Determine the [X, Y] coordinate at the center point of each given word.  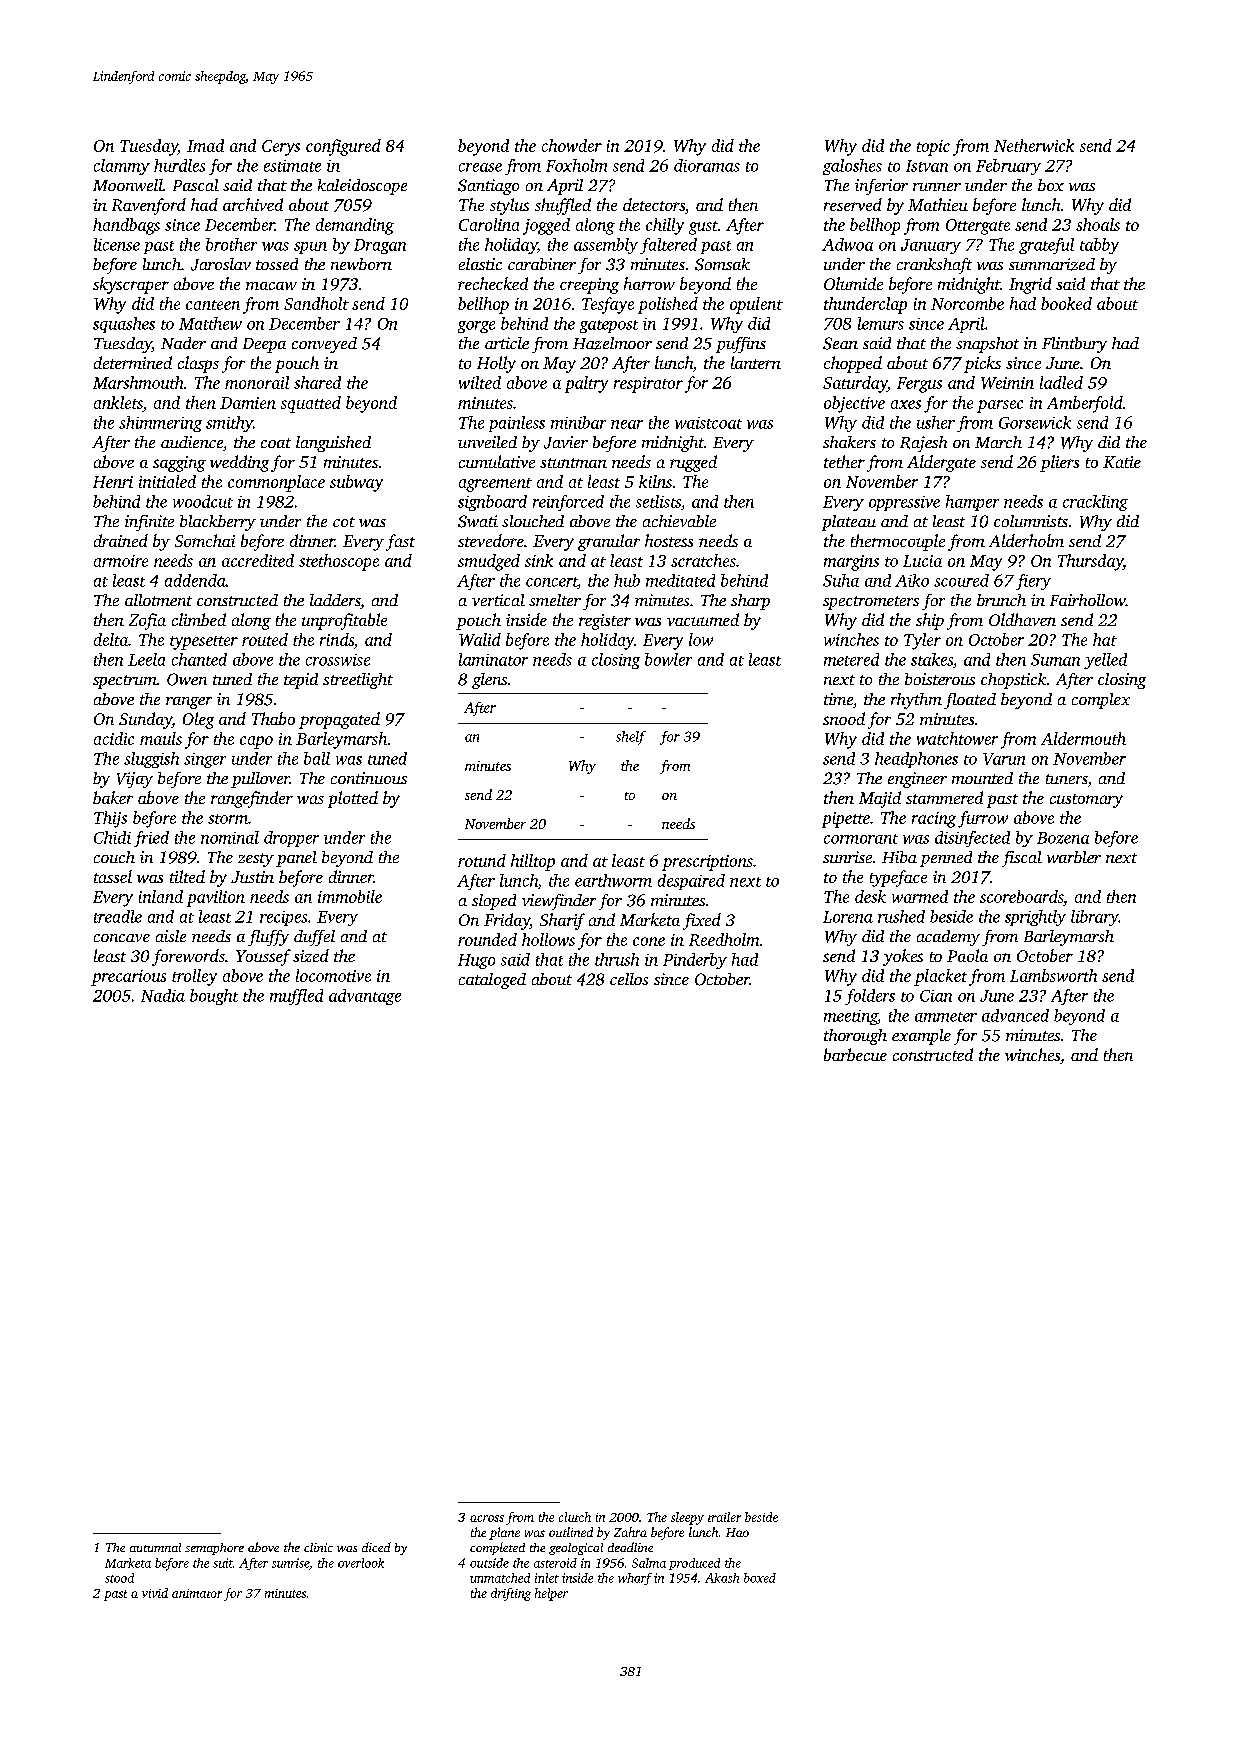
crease [480, 167]
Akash [722, 1578]
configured [343, 147]
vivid [155, 1593]
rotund [482, 860]
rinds [337, 639]
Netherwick [1034, 145]
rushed [901, 916]
